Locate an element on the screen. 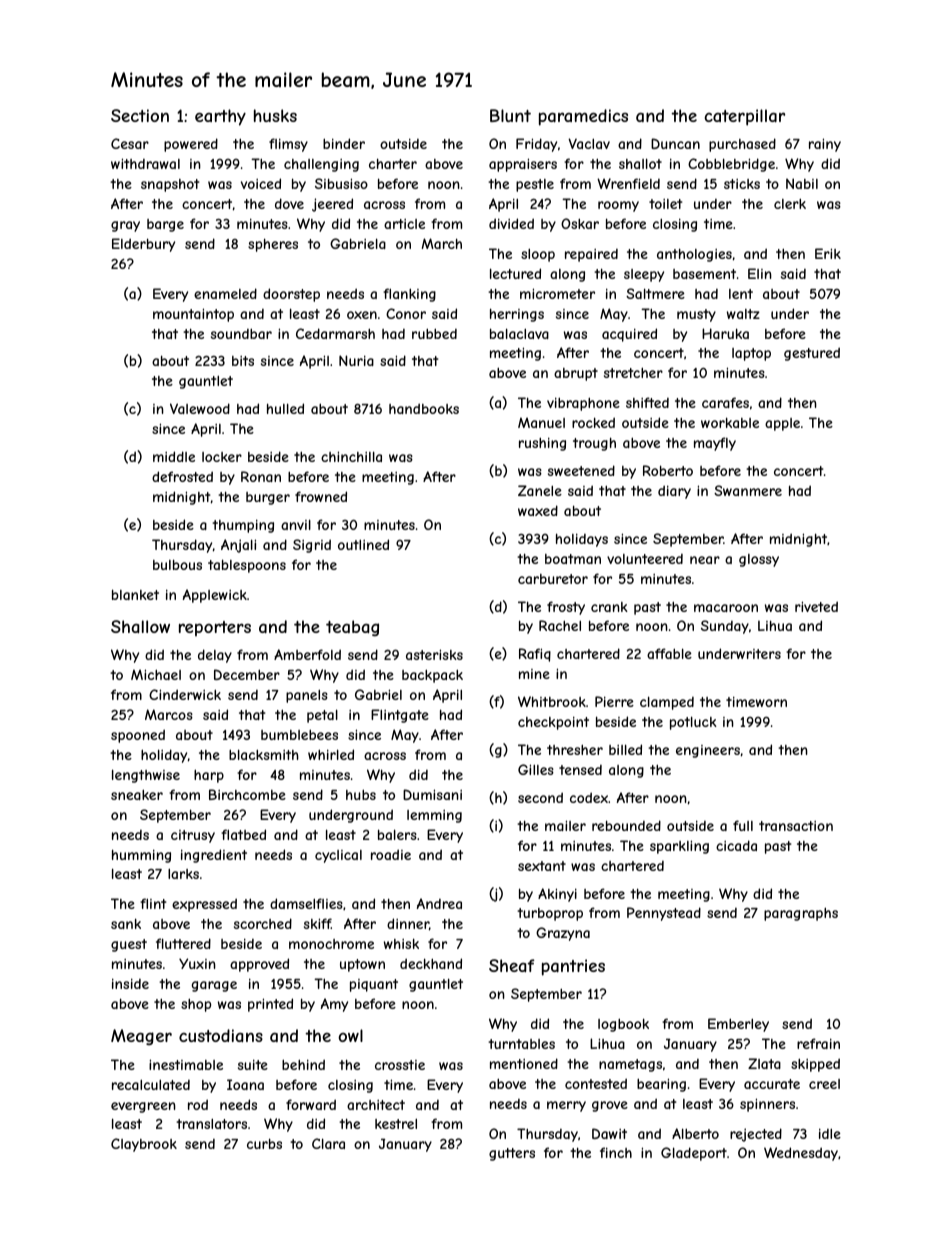 The width and height of the screenshot is (952, 1233). near is located at coordinates (705, 560).
